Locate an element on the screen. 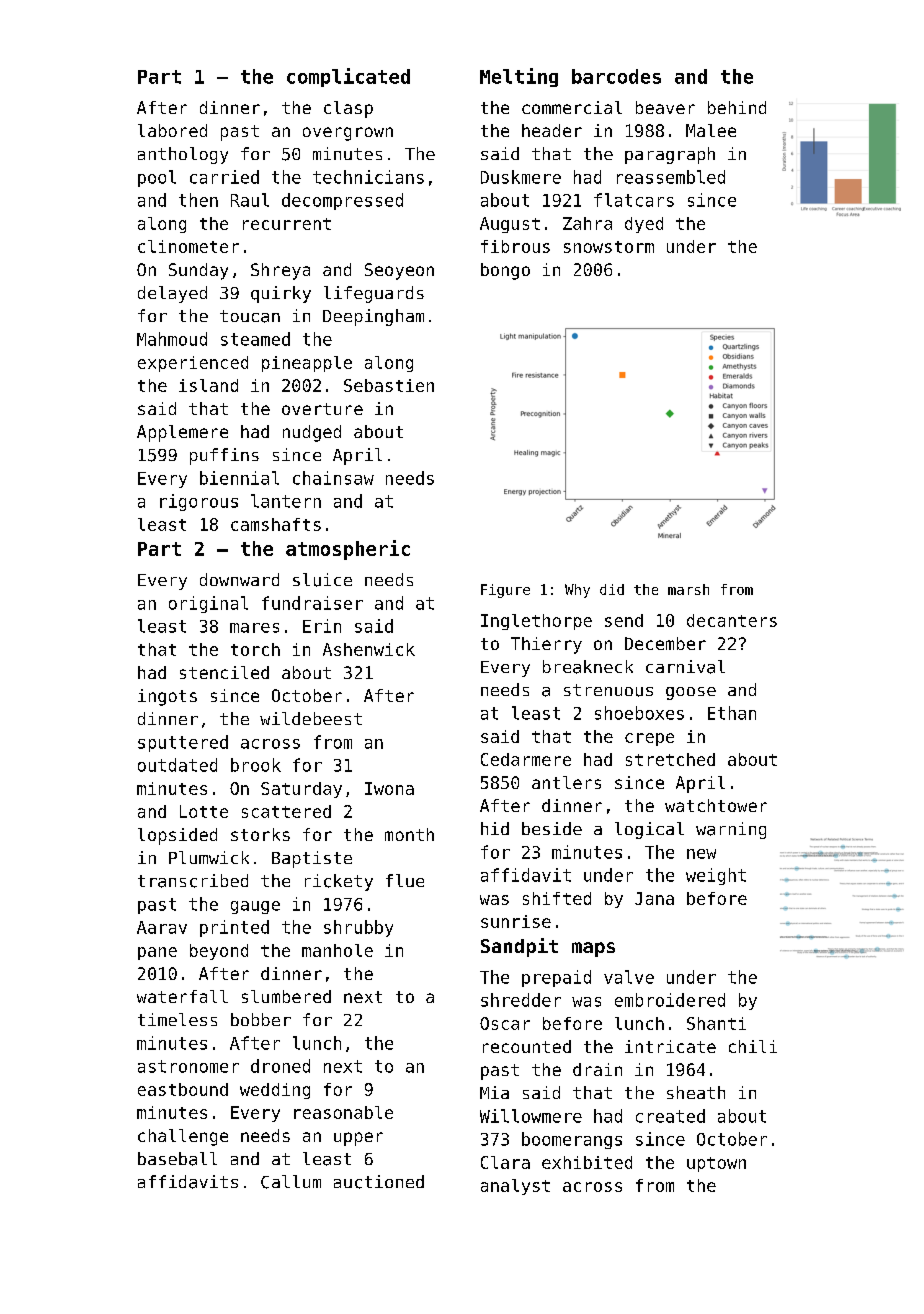 This screenshot has height=1314, width=924. Why is located at coordinates (577, 591).
